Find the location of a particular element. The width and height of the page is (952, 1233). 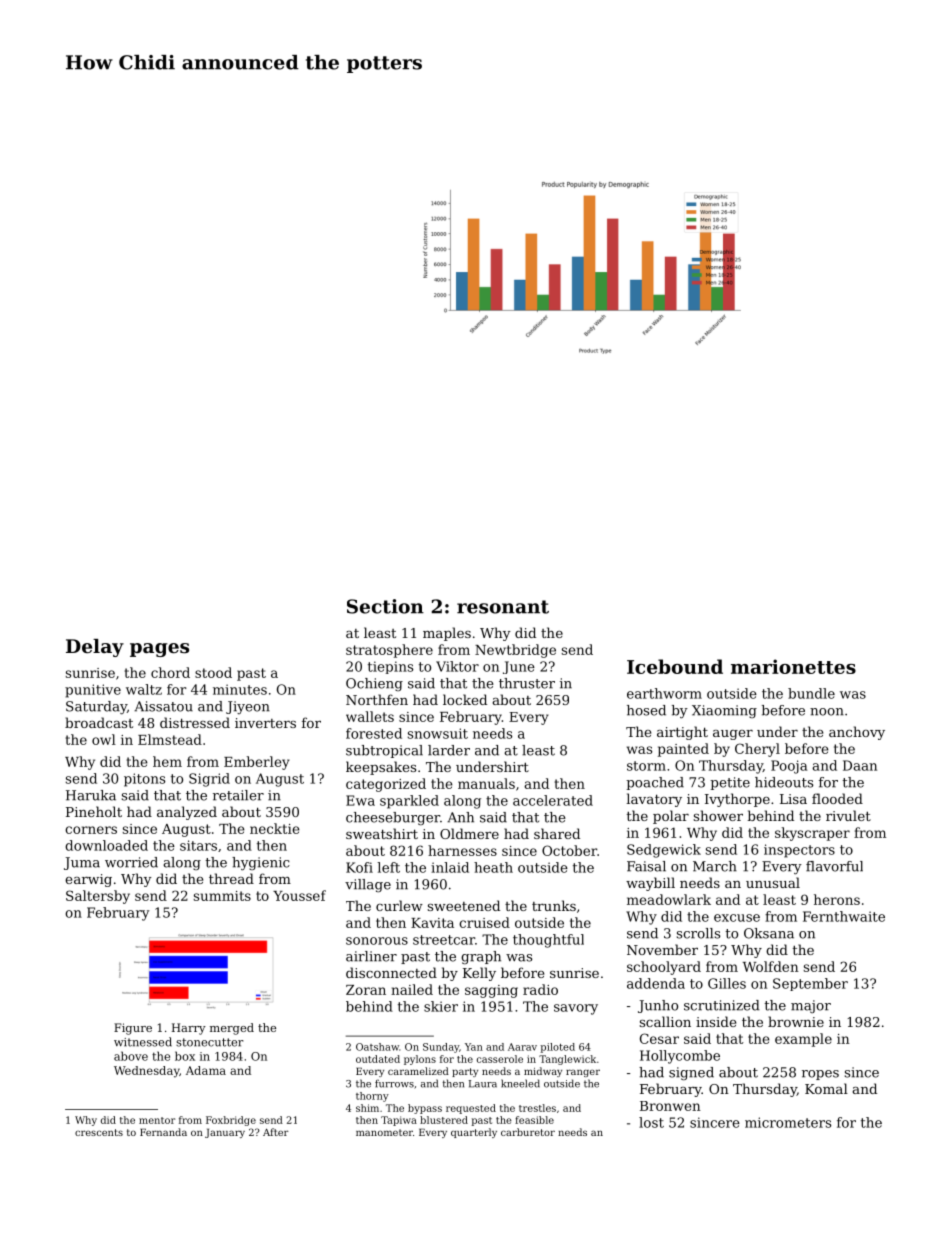

Pooja is located at coordinates (789, 767).
